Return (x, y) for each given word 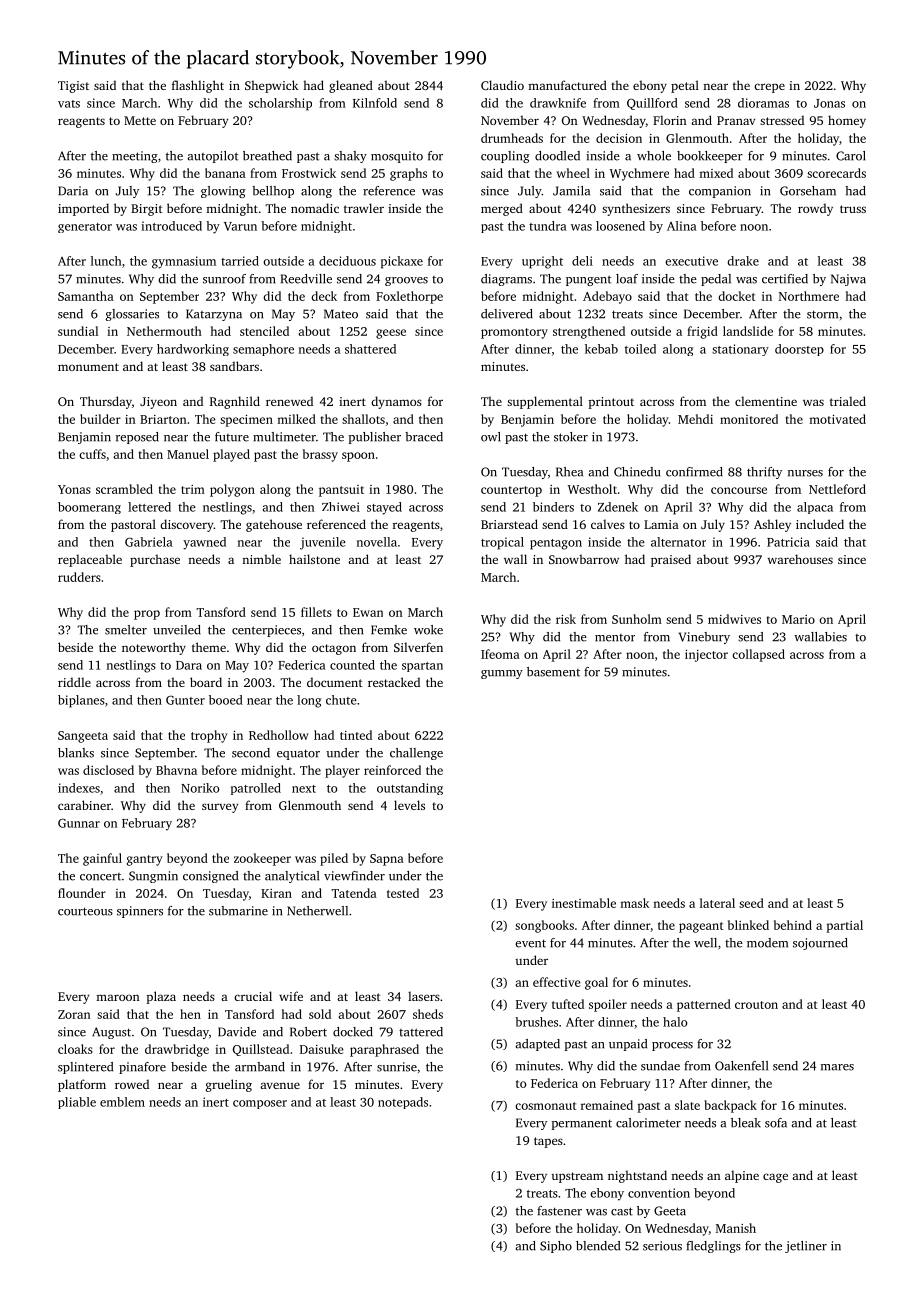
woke (428, 630)
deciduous (347, 261)
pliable (77, 1103)
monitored (749, 419)
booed (226, 700)
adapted (537, 1045)
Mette (140, 120)
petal (685, 86)
